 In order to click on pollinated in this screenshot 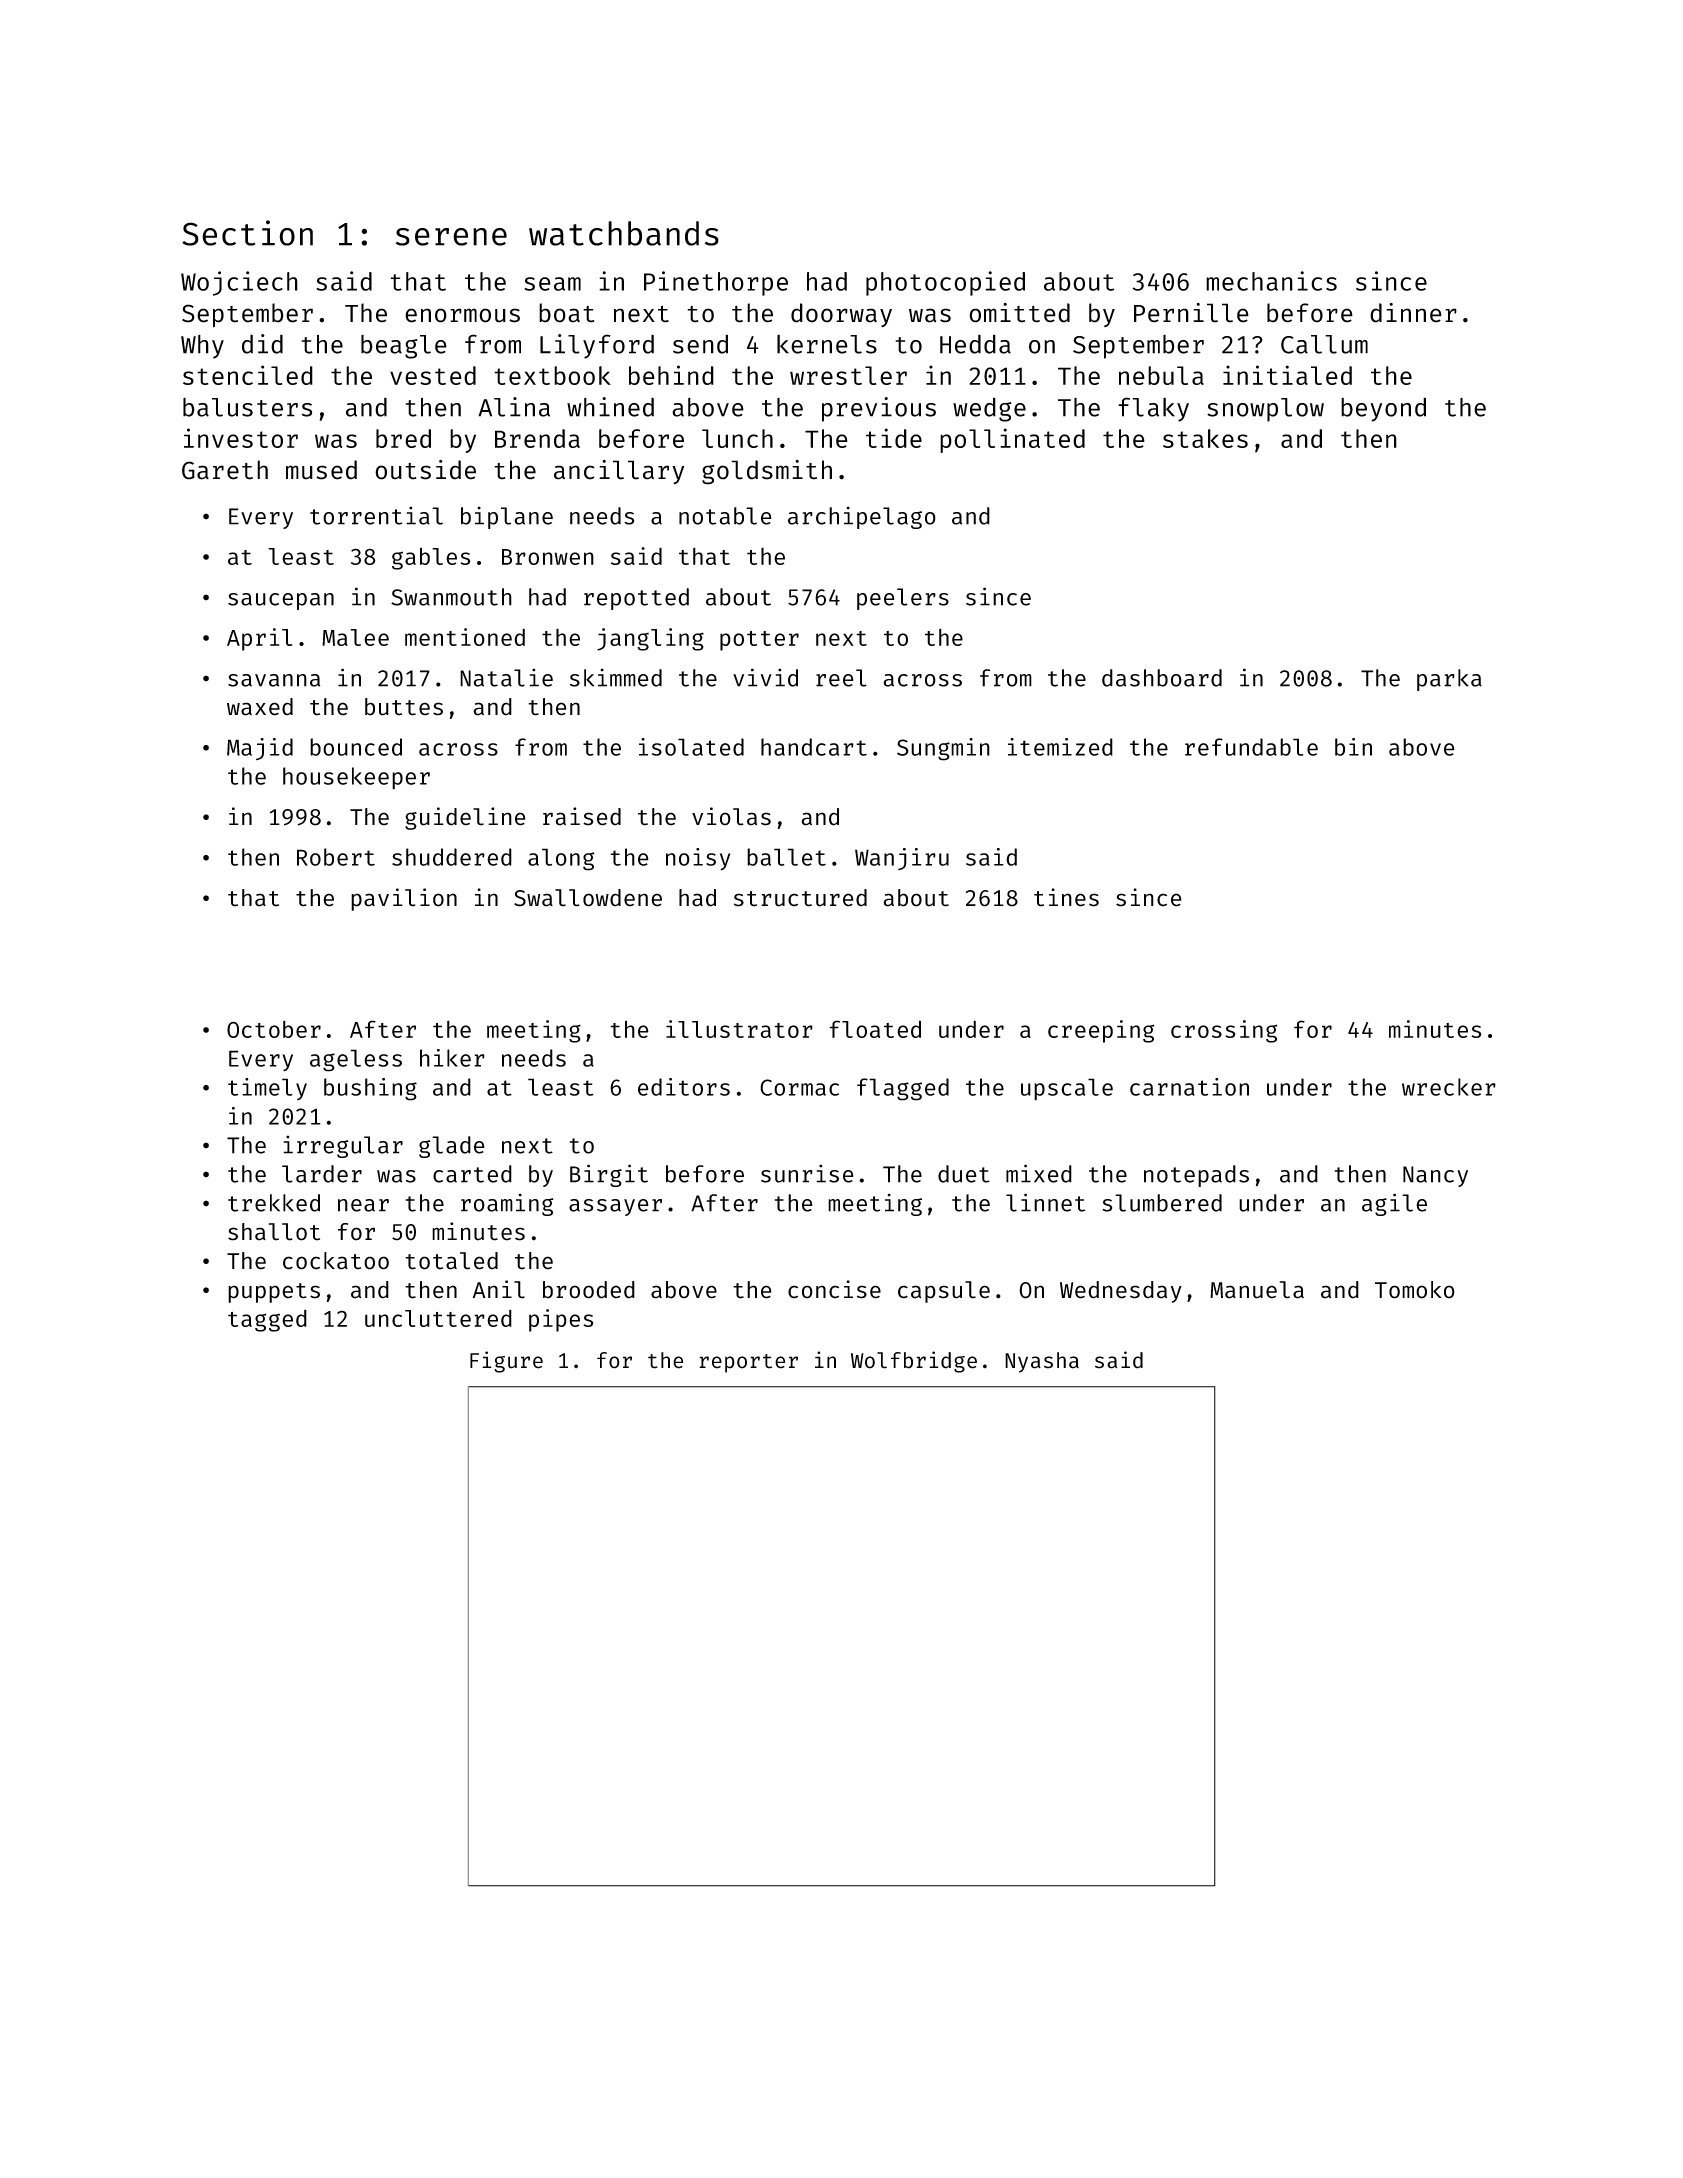, I will do `click(1012, 440)`.
